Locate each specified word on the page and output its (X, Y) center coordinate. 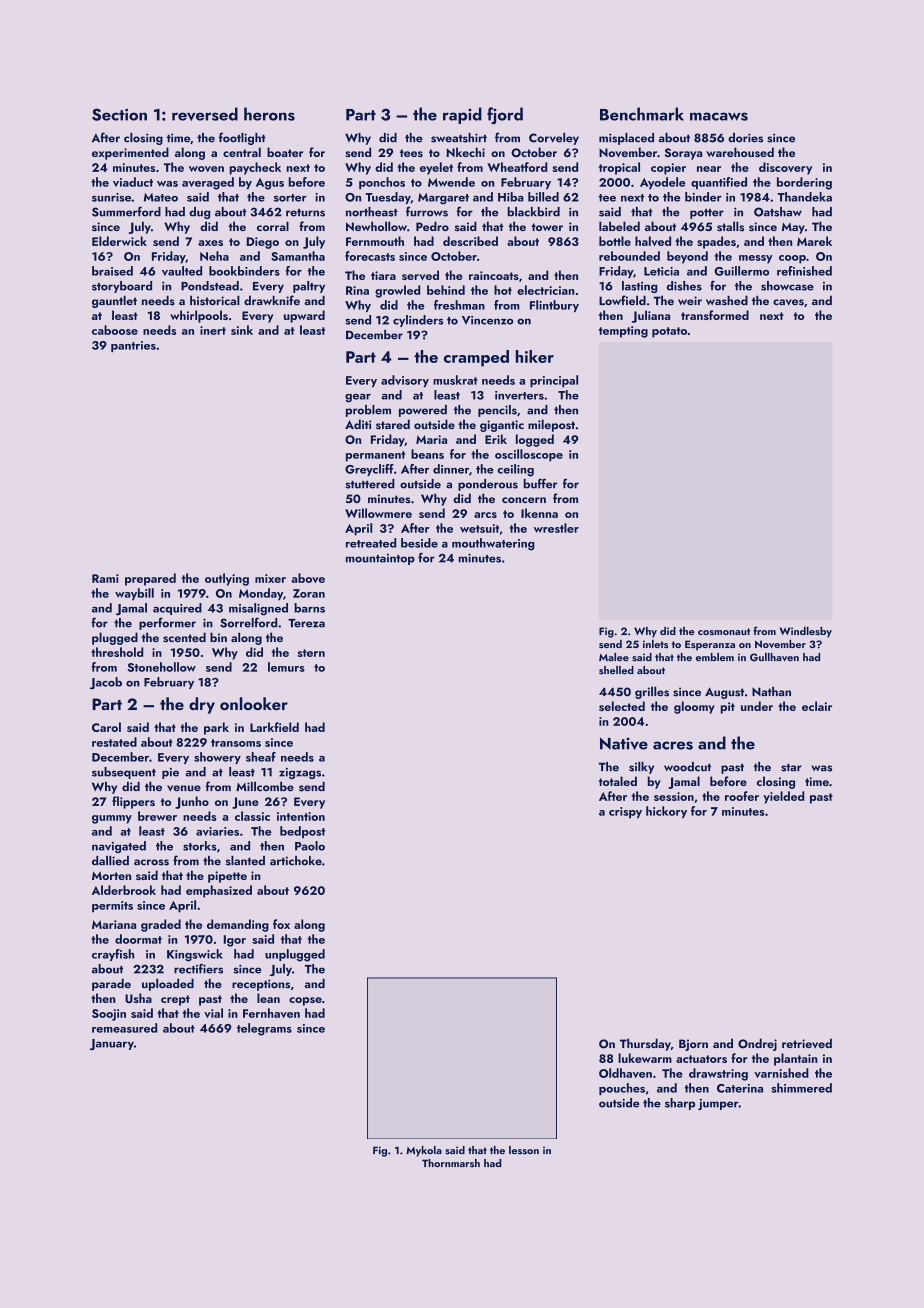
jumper (718, 1104)
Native (624, 743)
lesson (524, 1150)
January (112, 1044)
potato (669, 332)
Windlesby (806, 632)
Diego (263, 243)
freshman (459, 305)
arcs (485, 515)
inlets (655, 644)
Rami (105, 578)
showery (217, 758)
